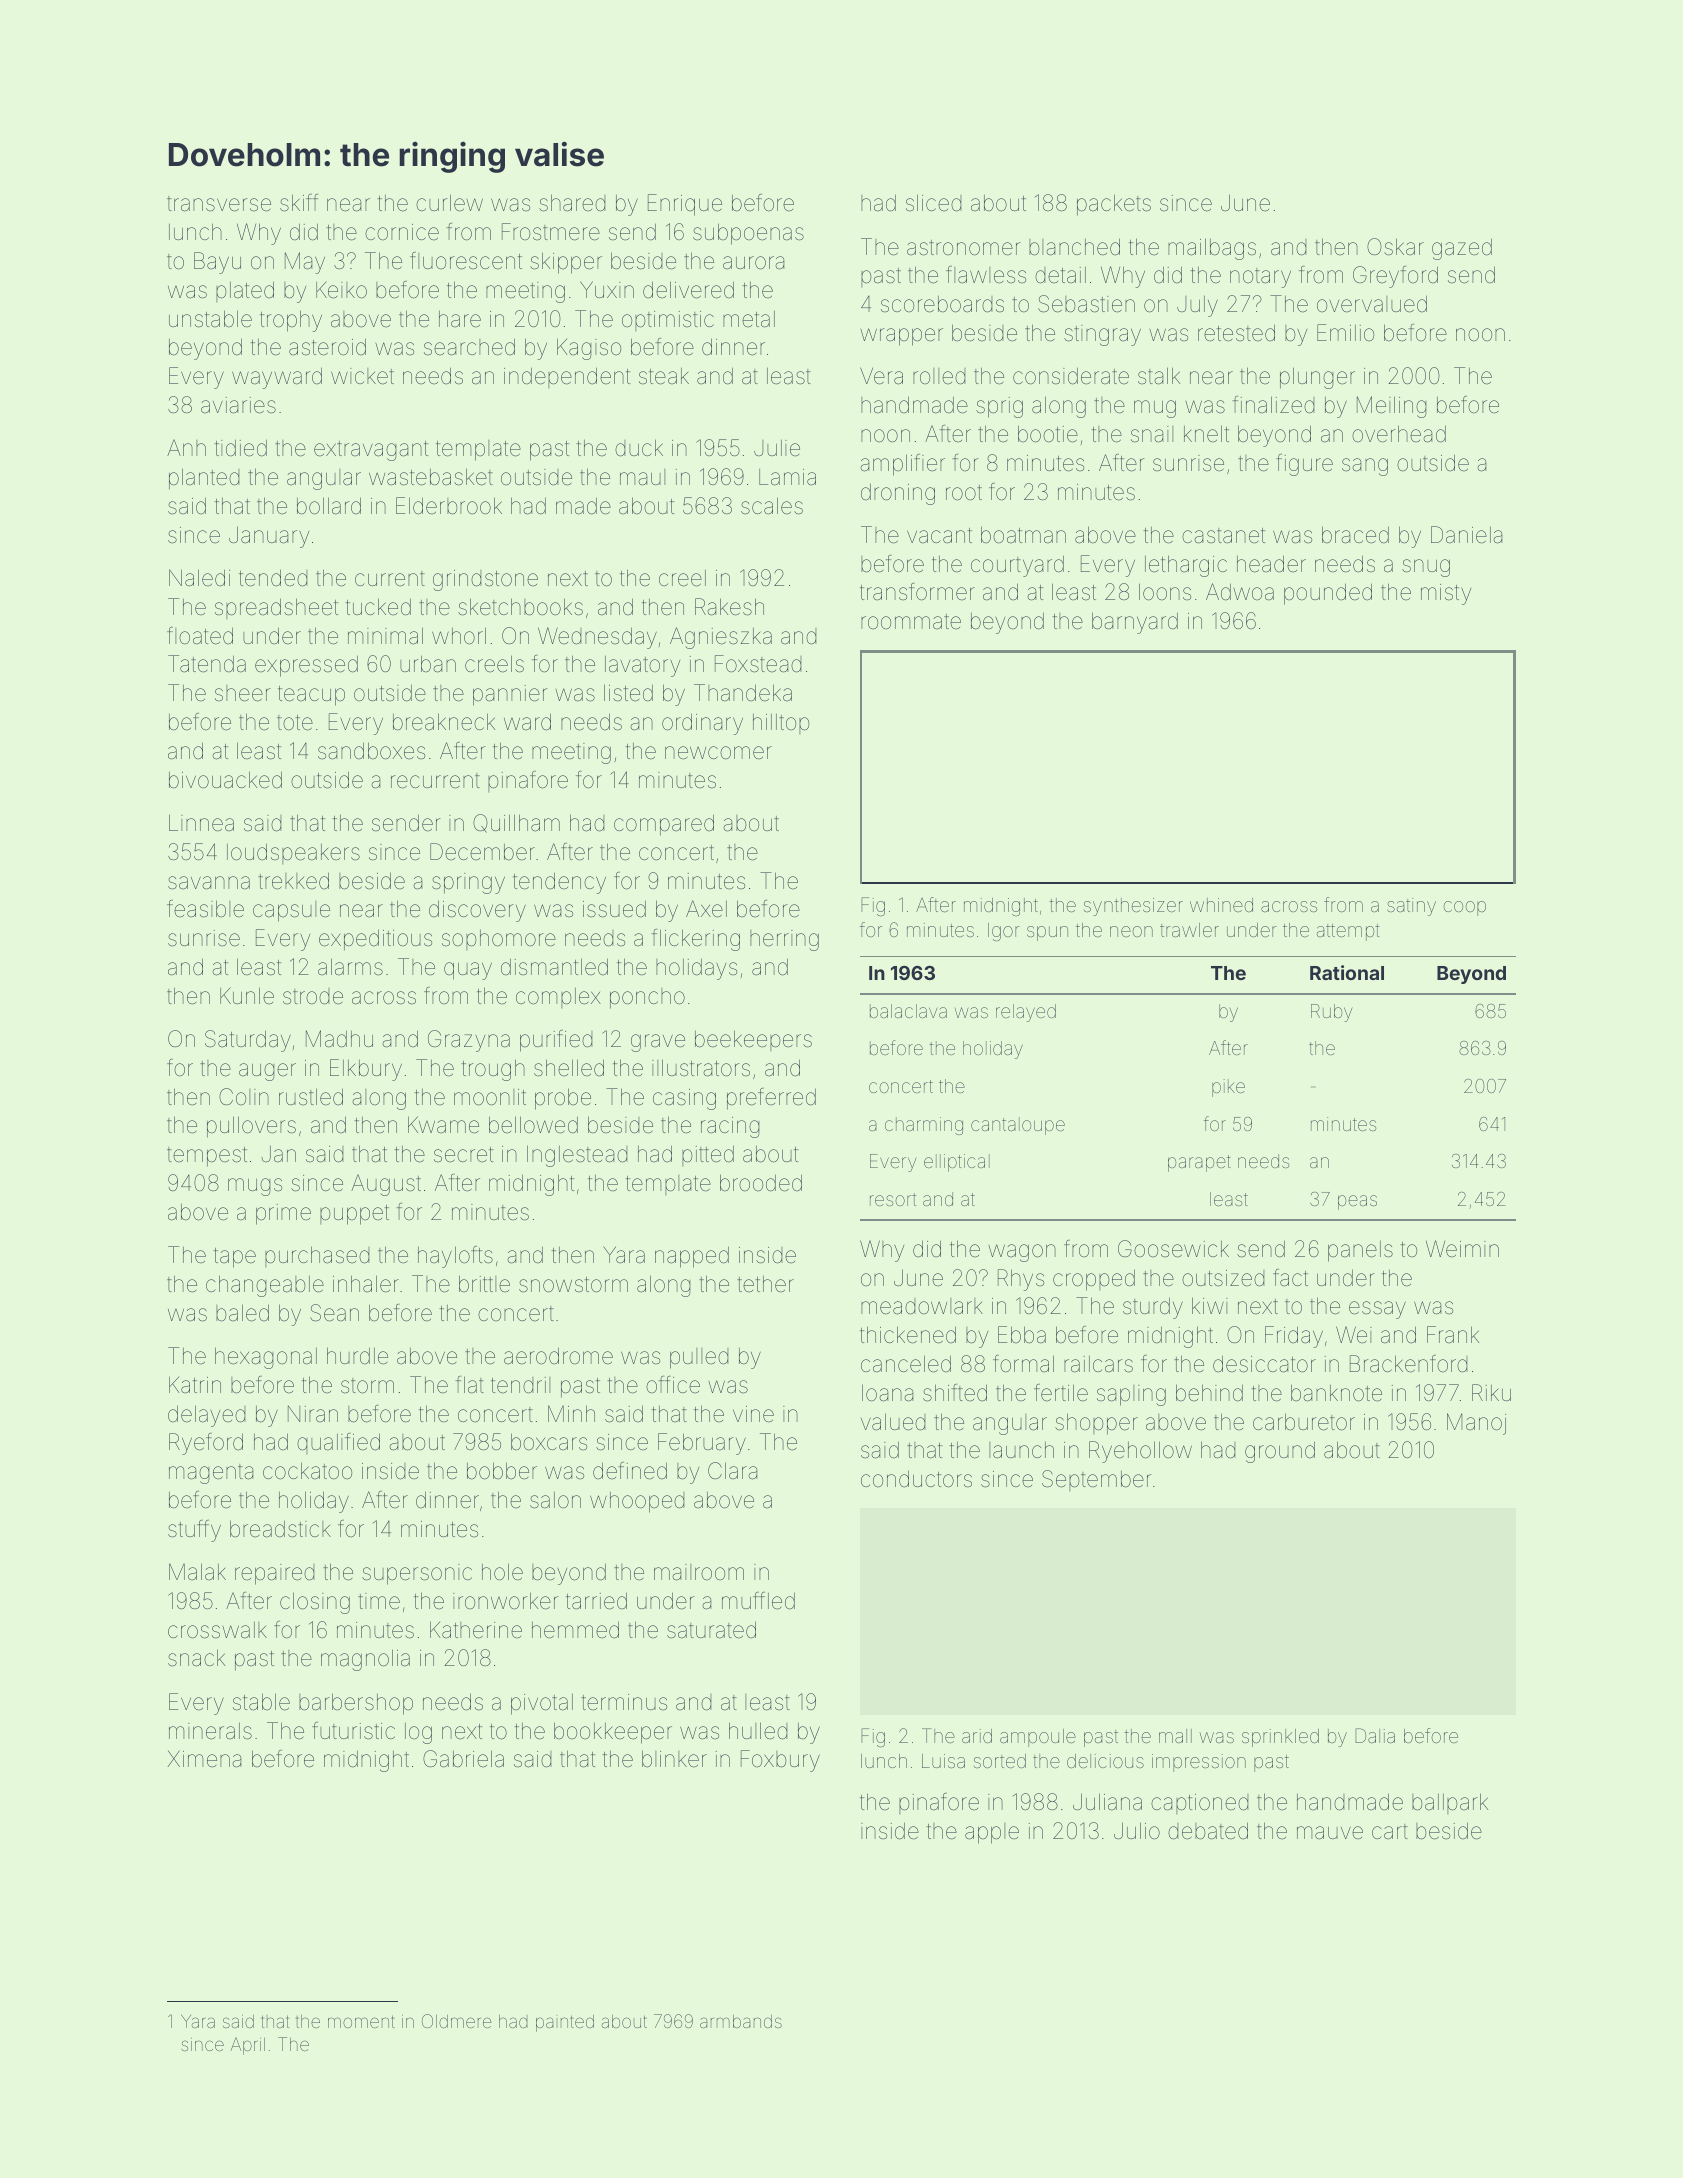  Describe the element at coordinates (431, 477) in the document. I see `wastebasket` at that location.
